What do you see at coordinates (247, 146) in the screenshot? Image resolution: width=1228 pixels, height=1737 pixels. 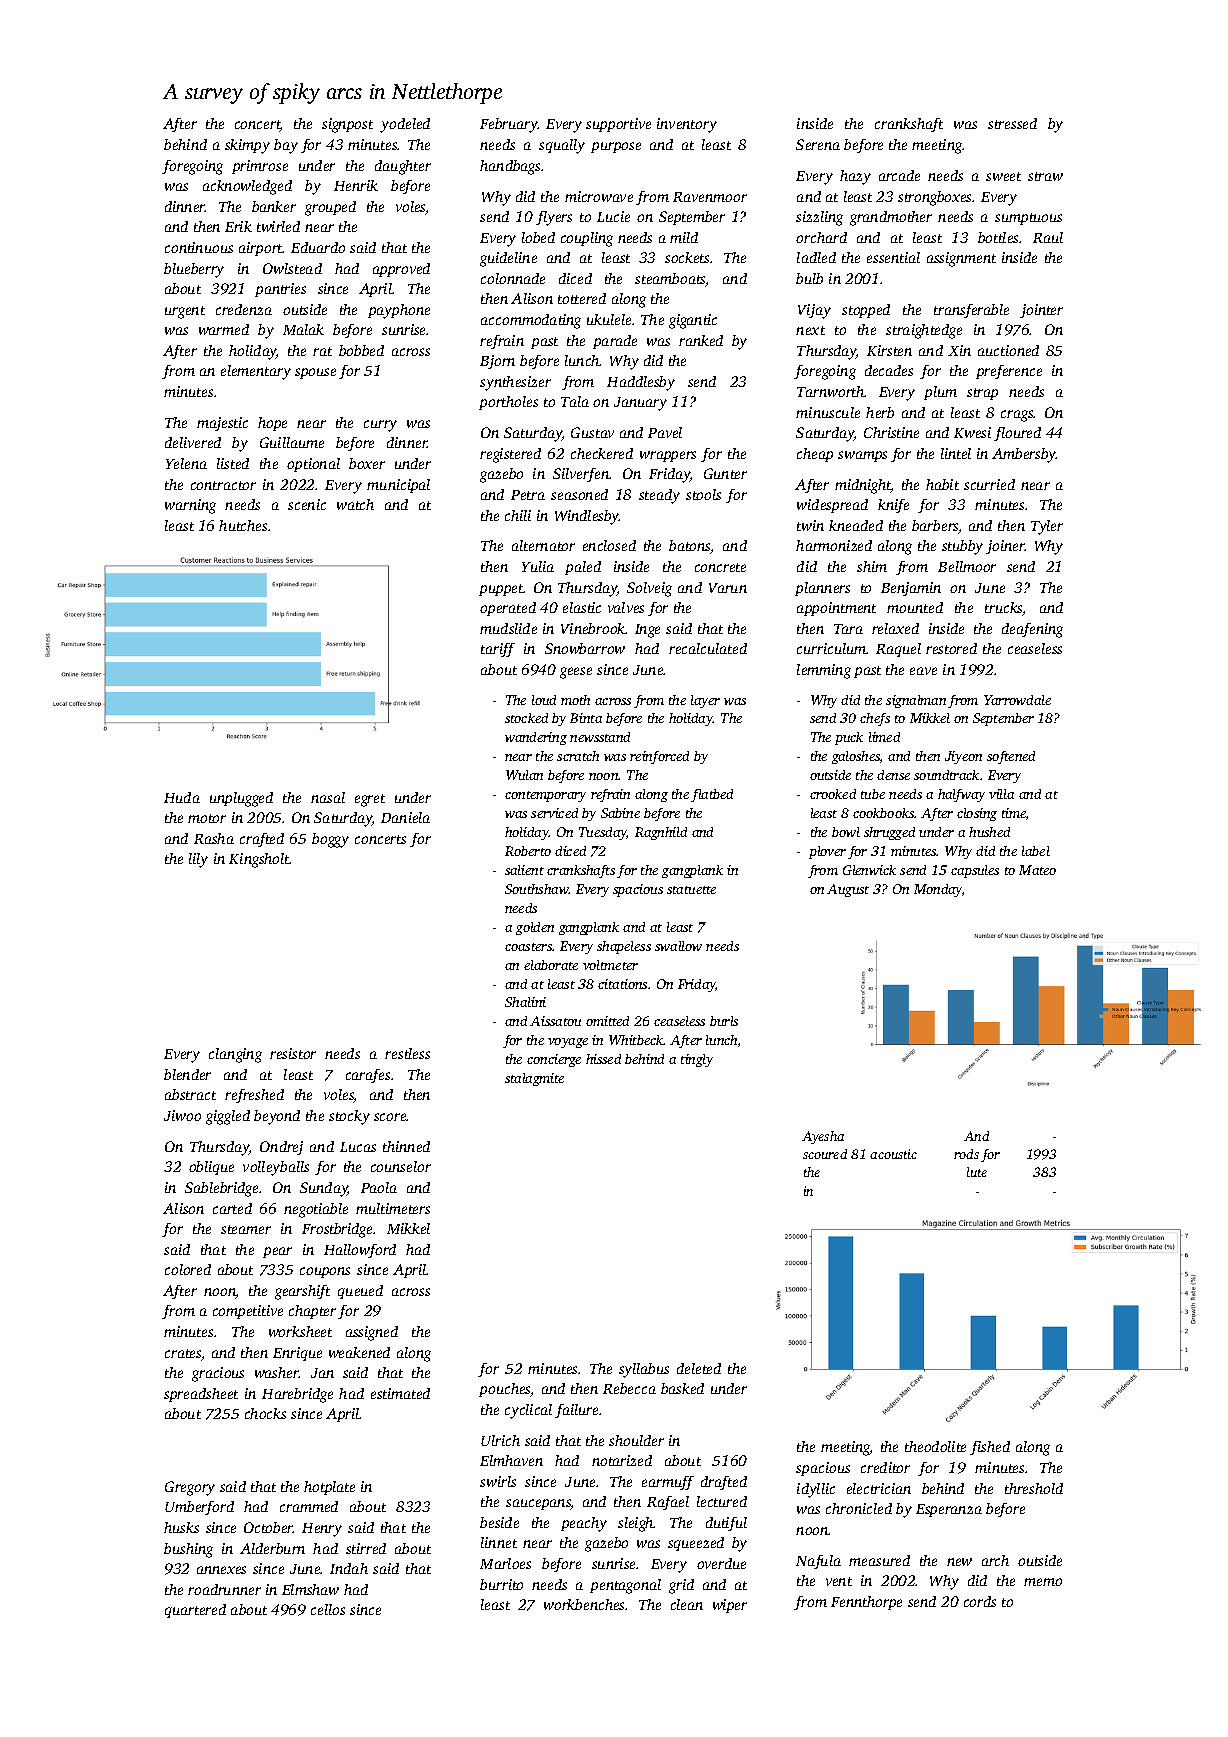 I see `skimpy` at bounding box center [247, 146].
